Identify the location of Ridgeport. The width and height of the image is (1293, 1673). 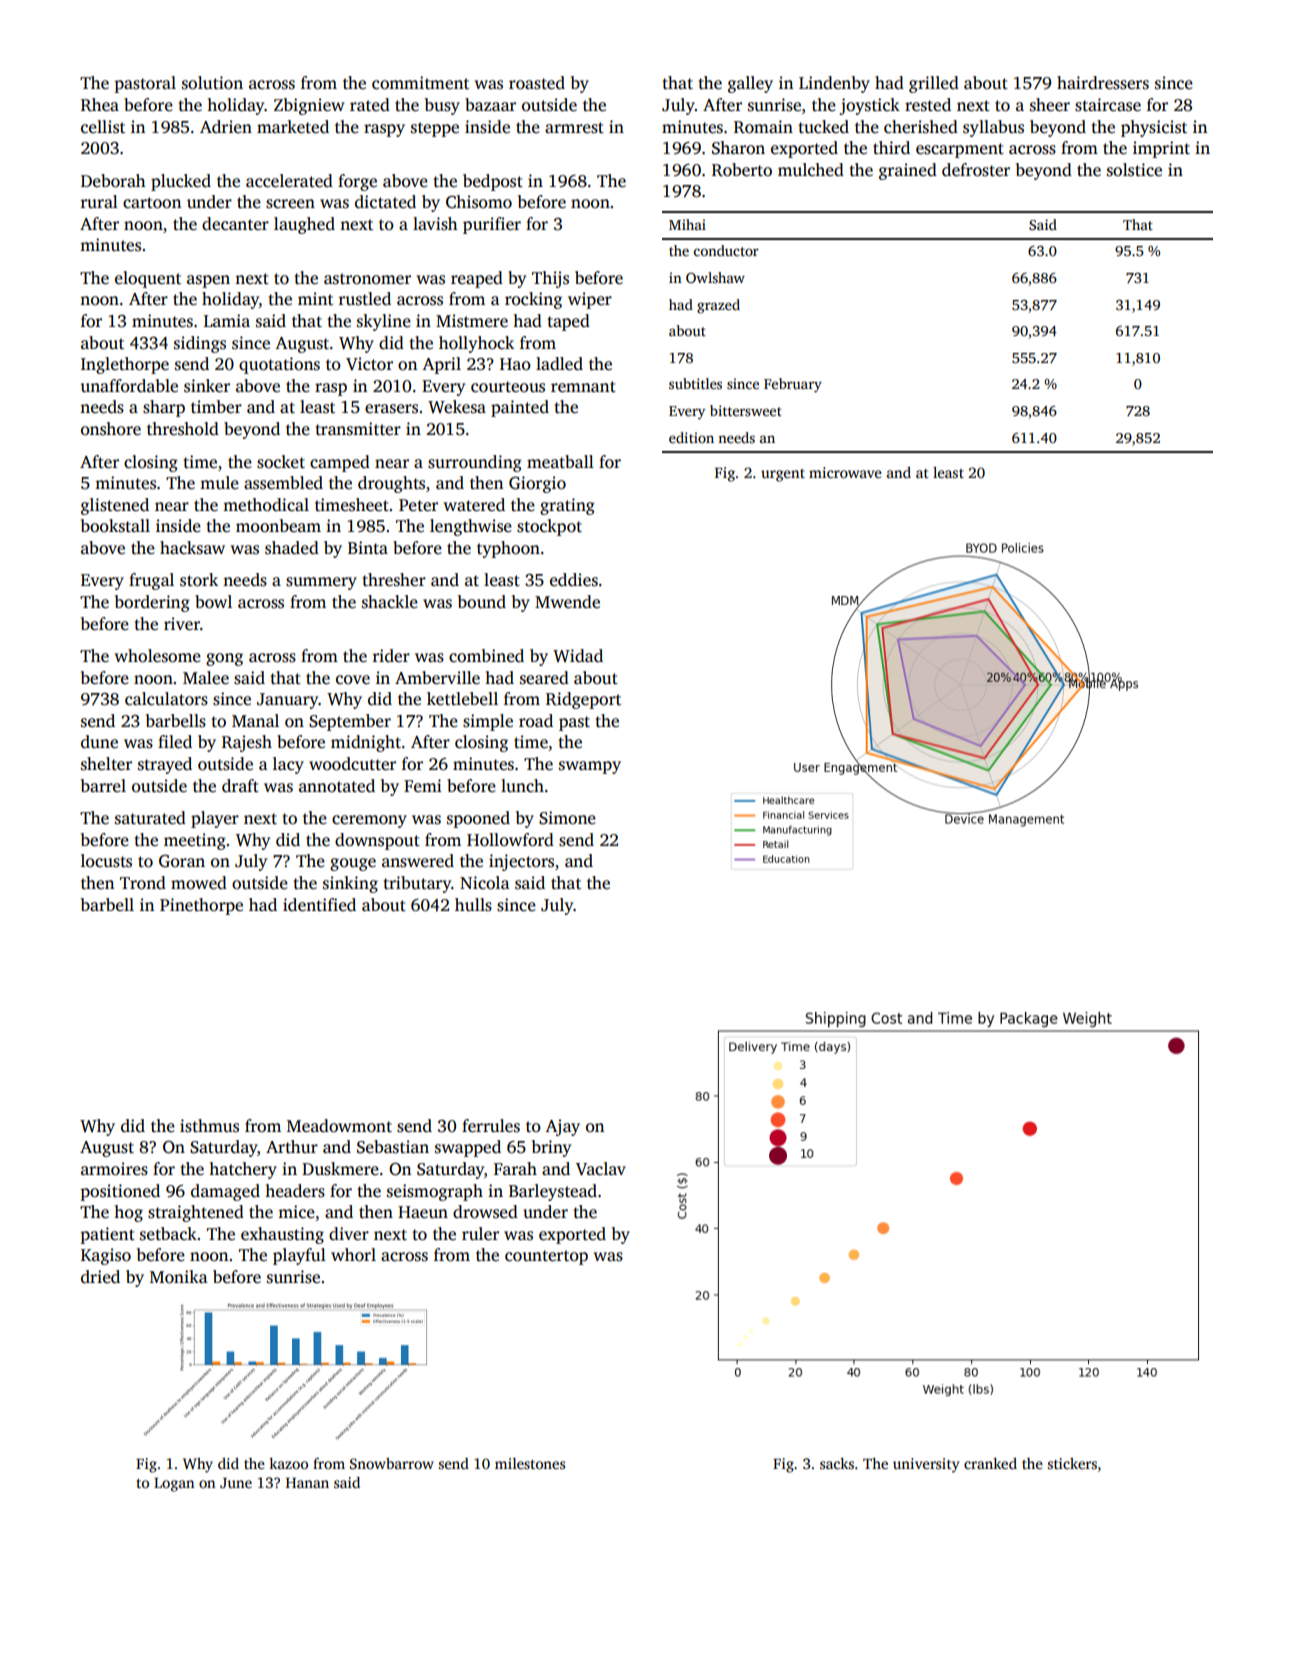
(583, 700).
